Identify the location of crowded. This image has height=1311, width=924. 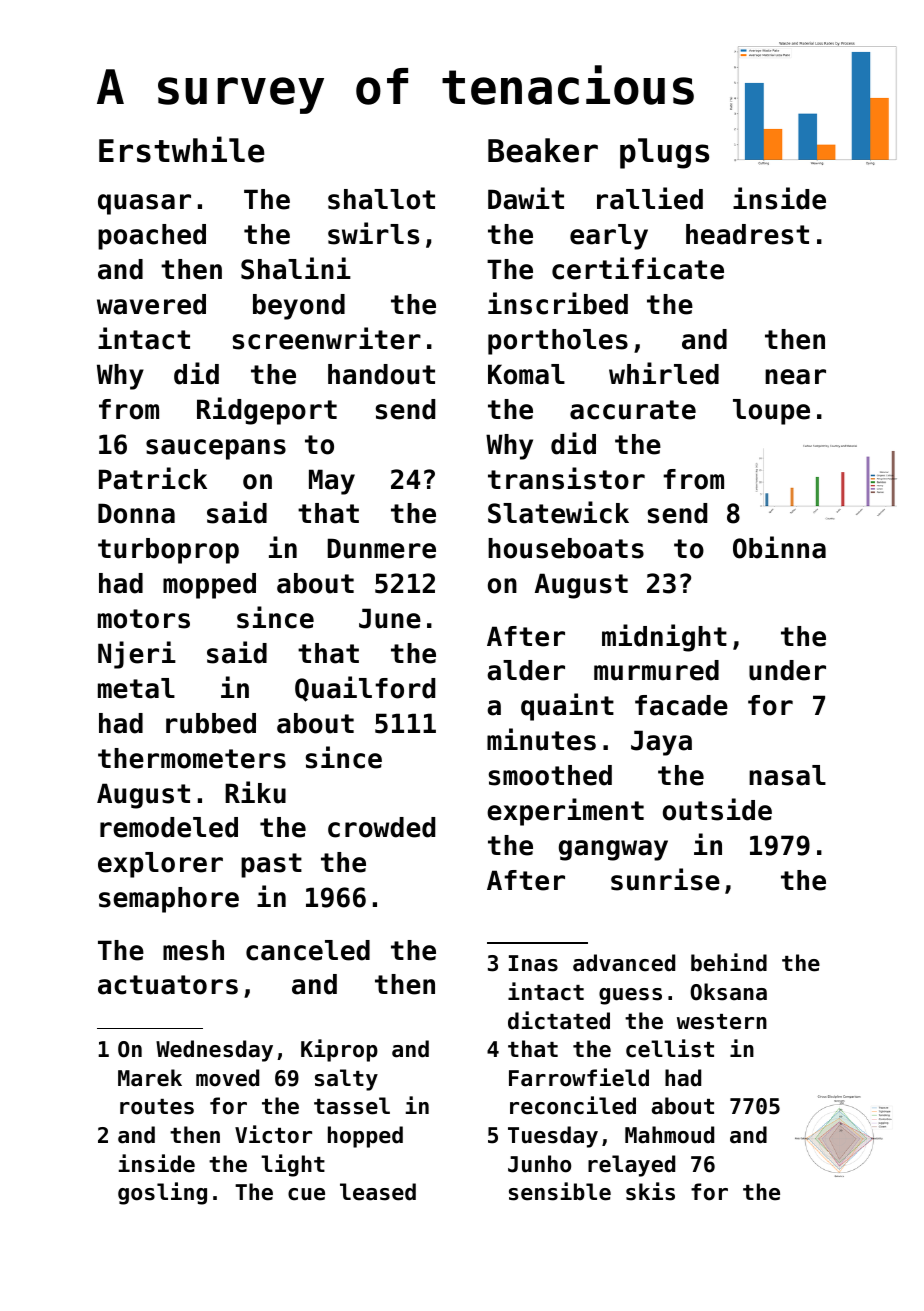
(381, 827).
